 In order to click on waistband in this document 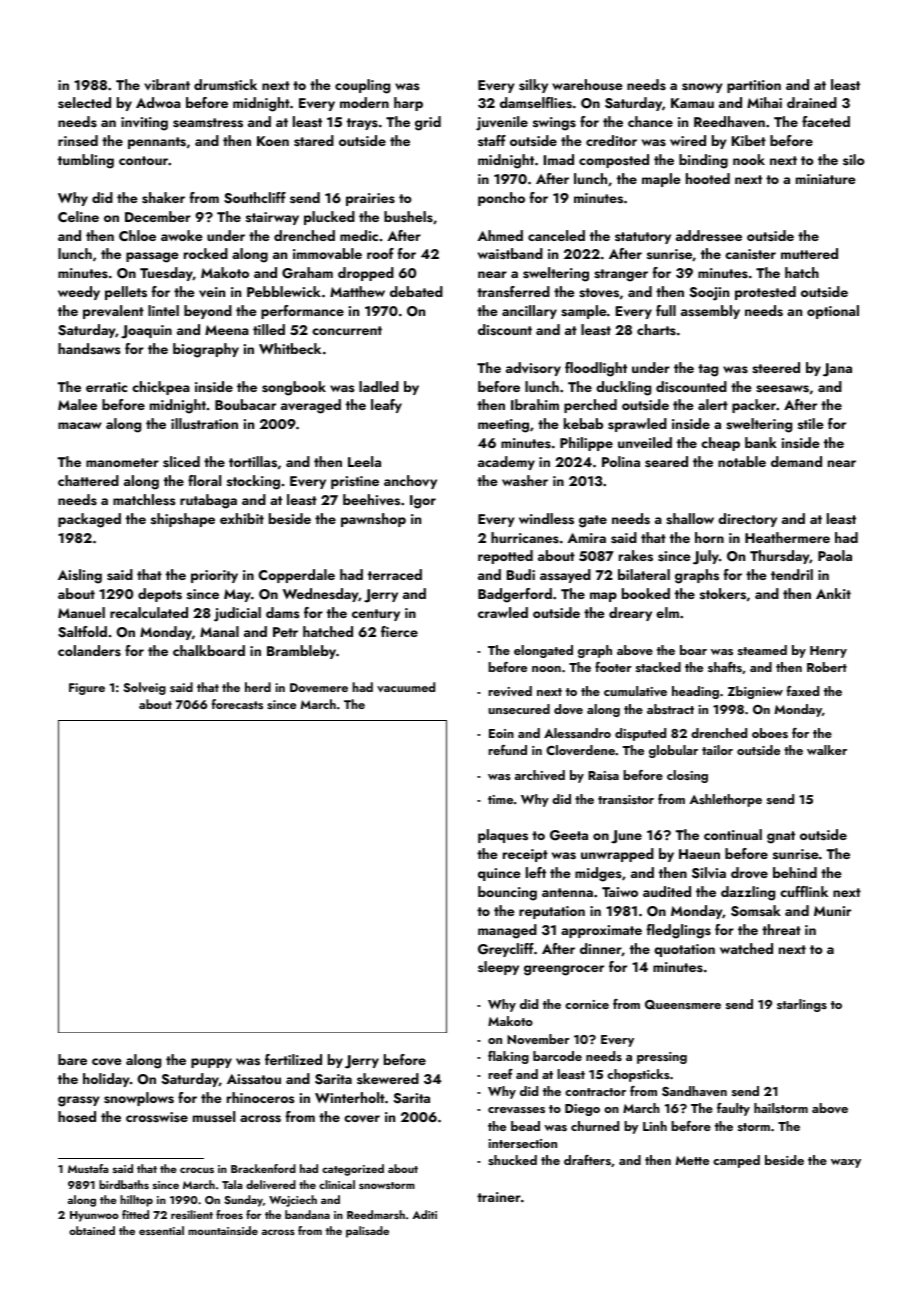, I will do `click(510, 253)`.
